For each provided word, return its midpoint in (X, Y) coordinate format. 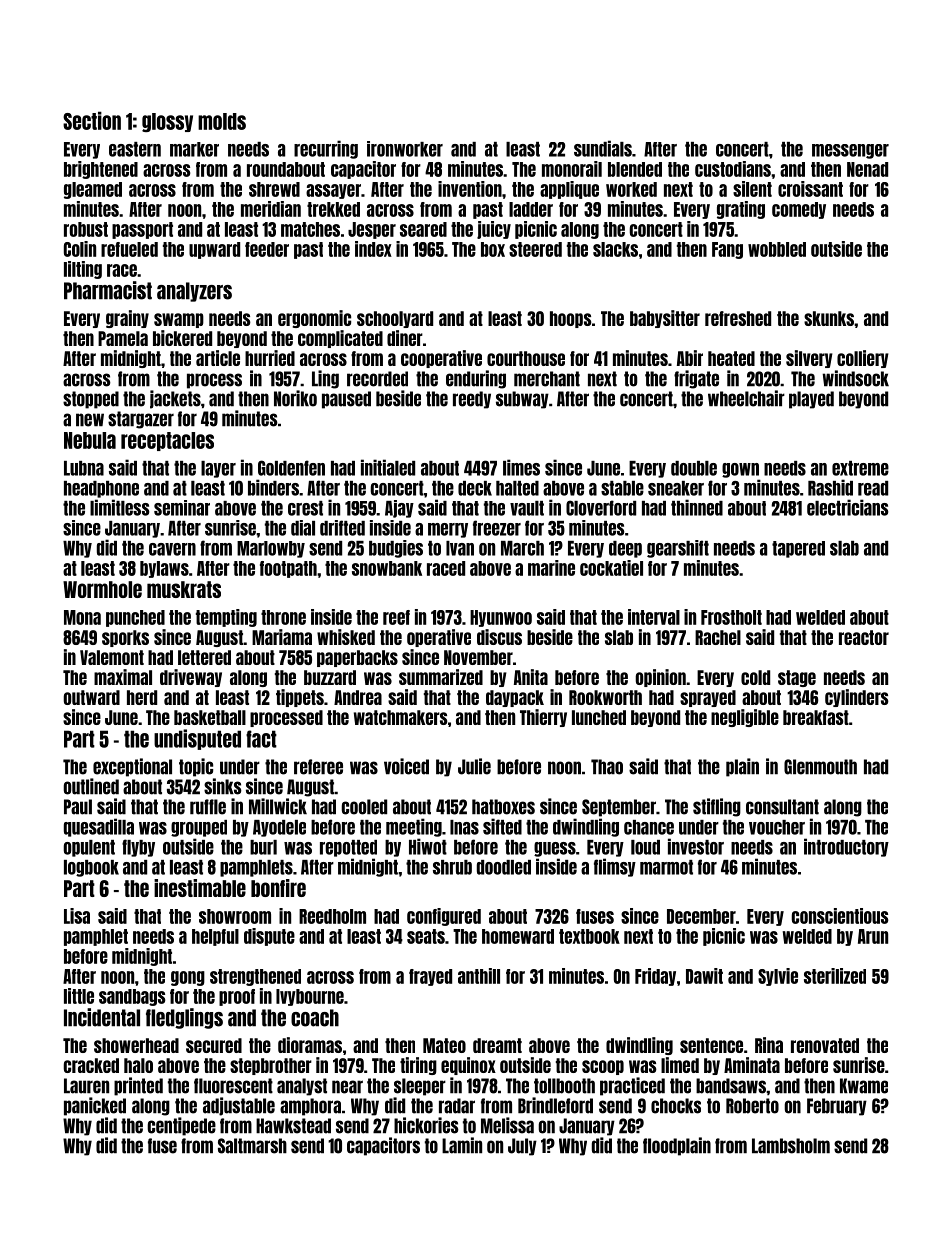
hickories (426, 1125)
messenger (850, 151)
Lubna (84, 468)
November (478, 657)
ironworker (405, 149)
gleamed (93, 190)
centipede (181, 1126)
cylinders (857, 698)
